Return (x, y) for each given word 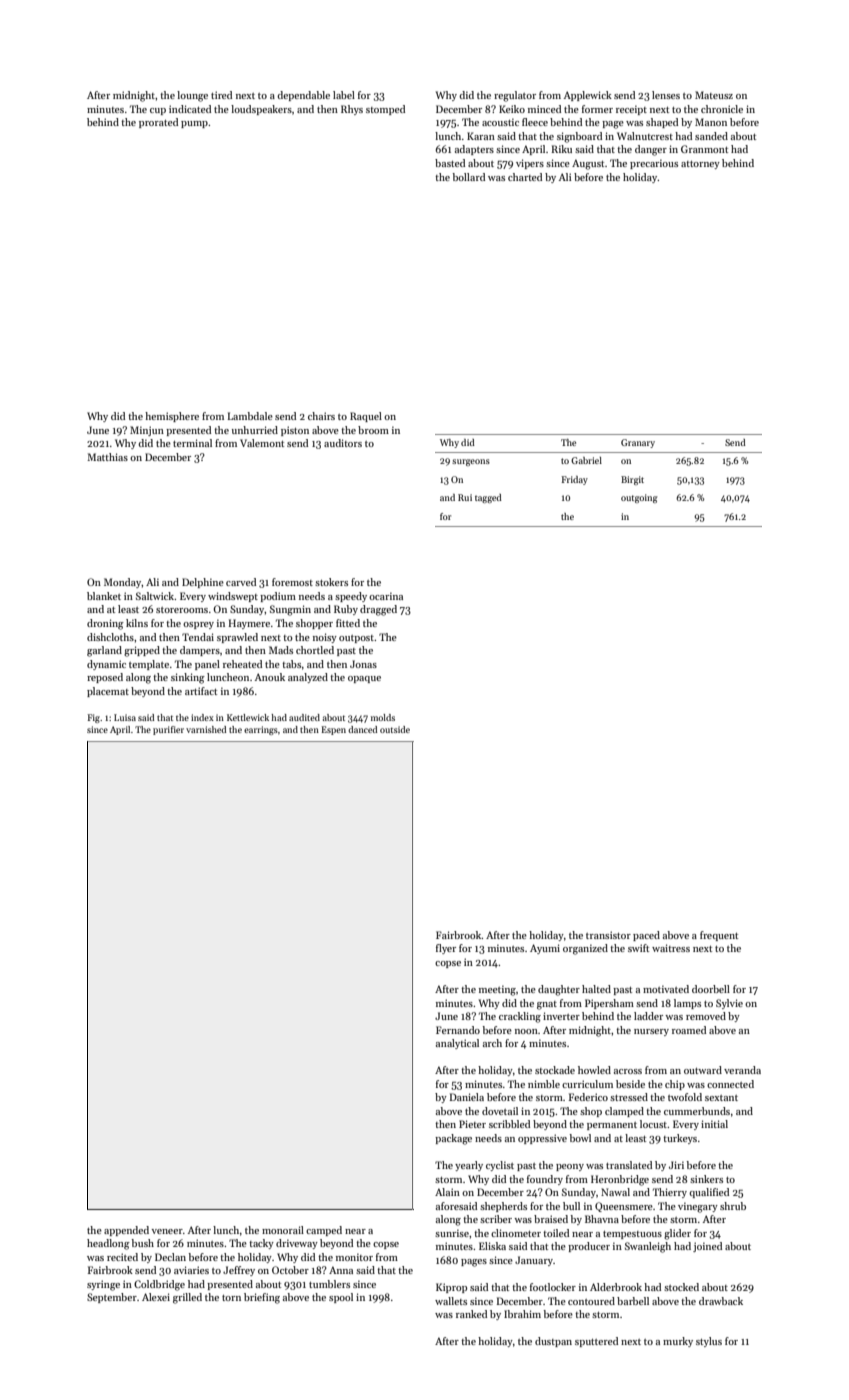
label (344, 95)
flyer (446, 949)
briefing (262, 1298)
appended (126, 1231)
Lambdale (250, 416)
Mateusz (714, 95)
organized (585, 949)
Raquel (366, 417)
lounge (192, 96)
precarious (654, 164)
